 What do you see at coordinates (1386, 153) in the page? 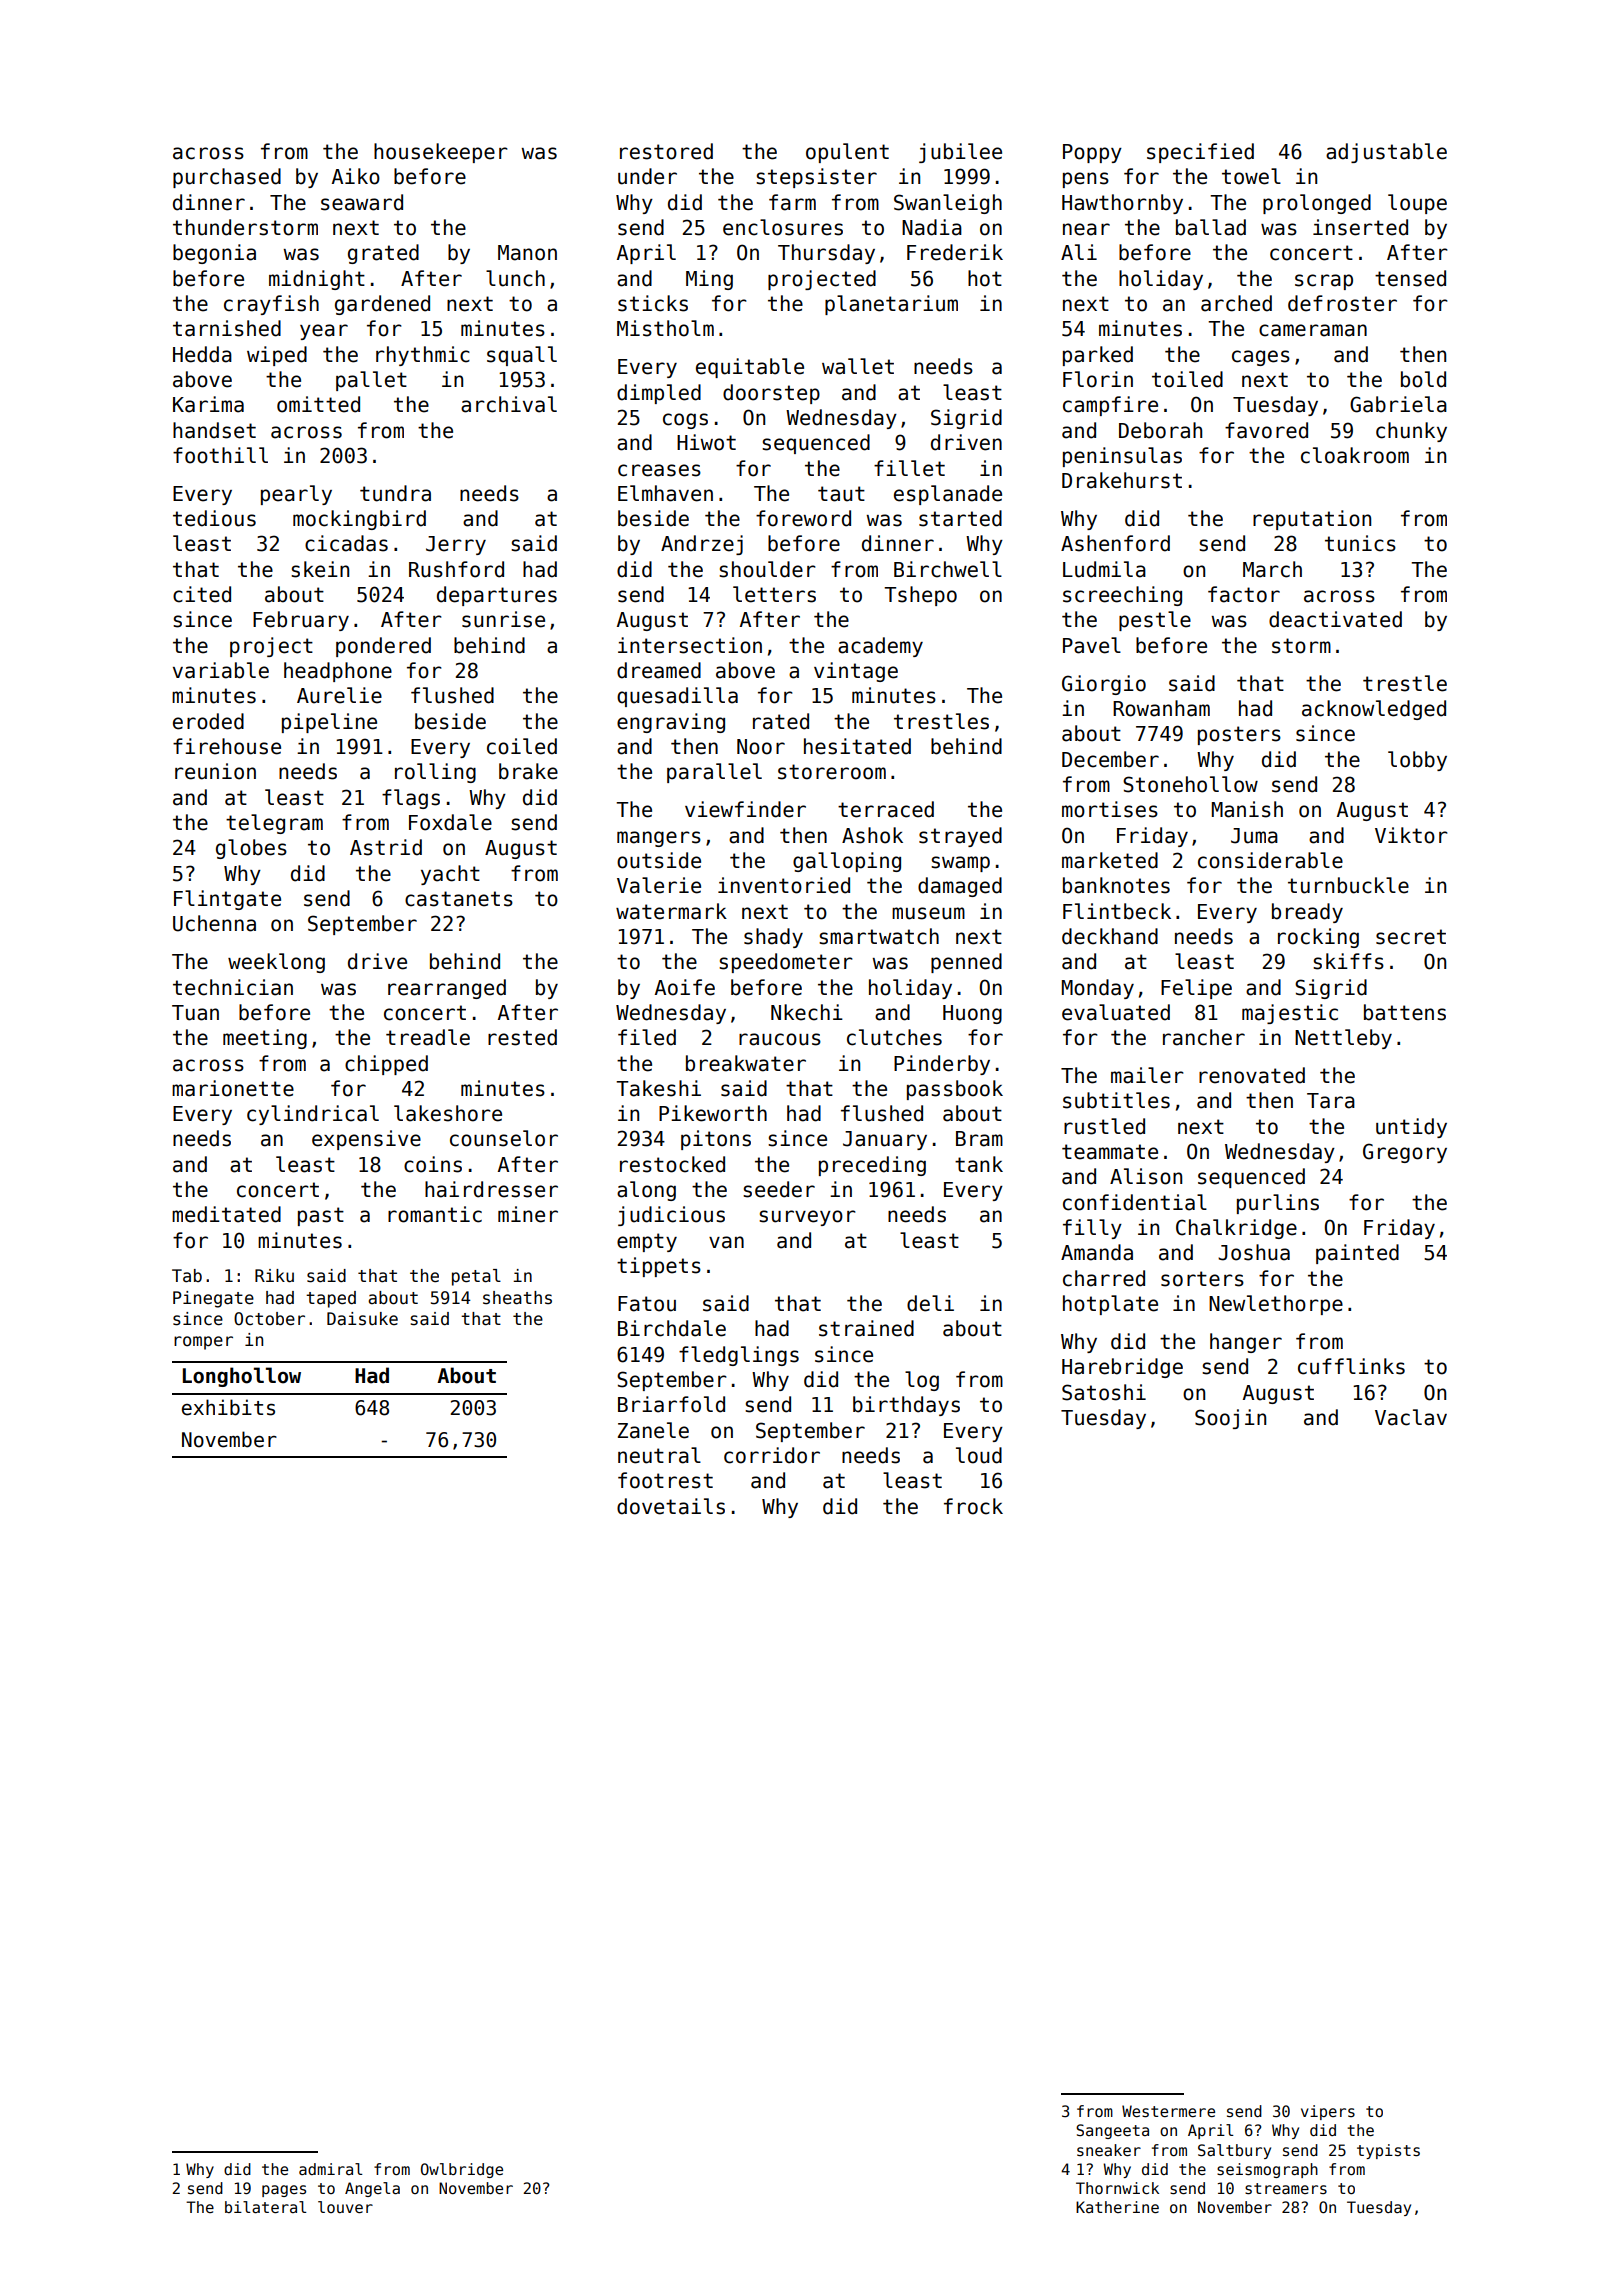
I see `adjustable` at bounding box center [1386, 153].
